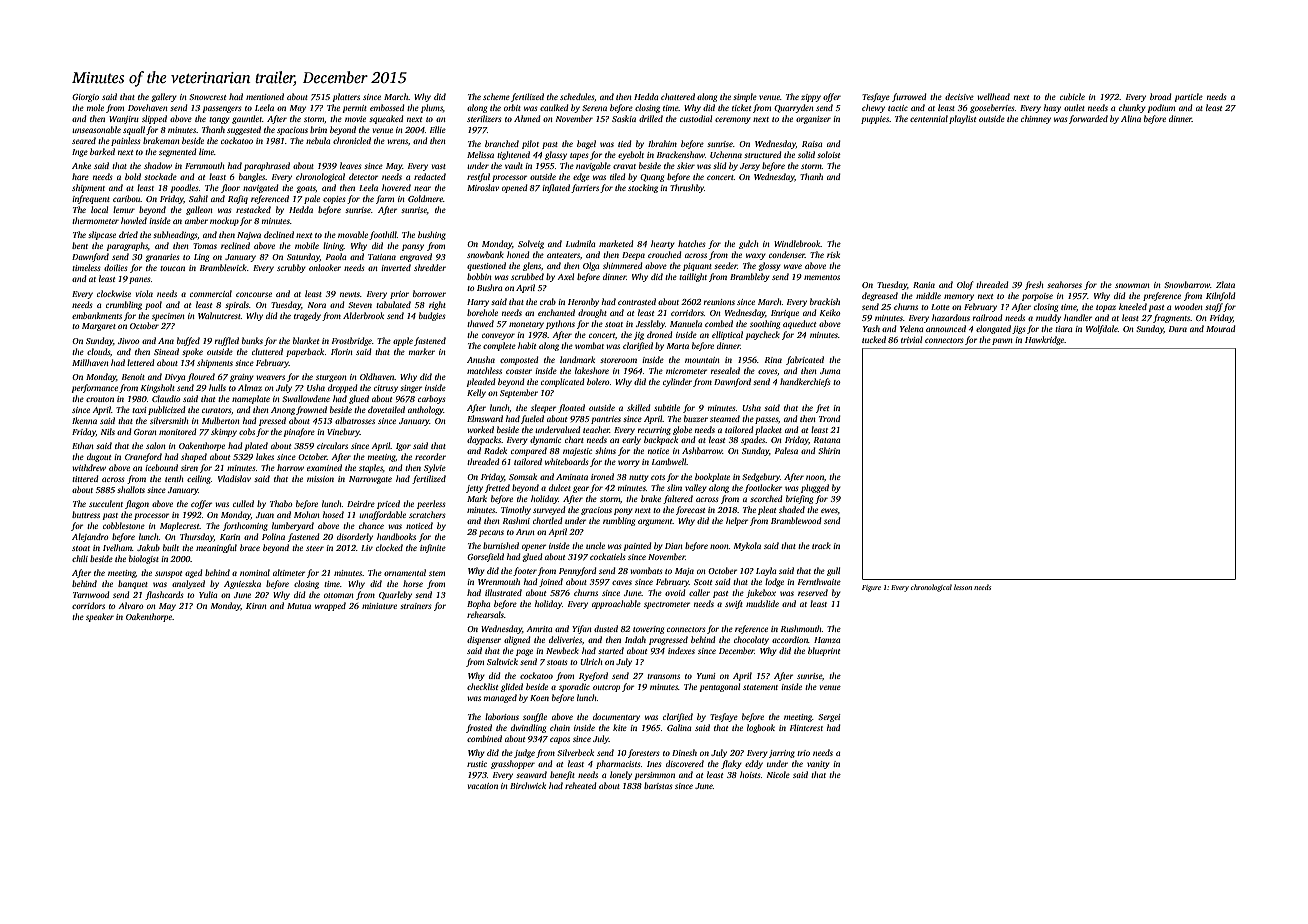 This document has height=924, width=1308. What do you see at coordinates (1189, 97) in the document?
I see `particle` at bounding box center [1189, 97].
